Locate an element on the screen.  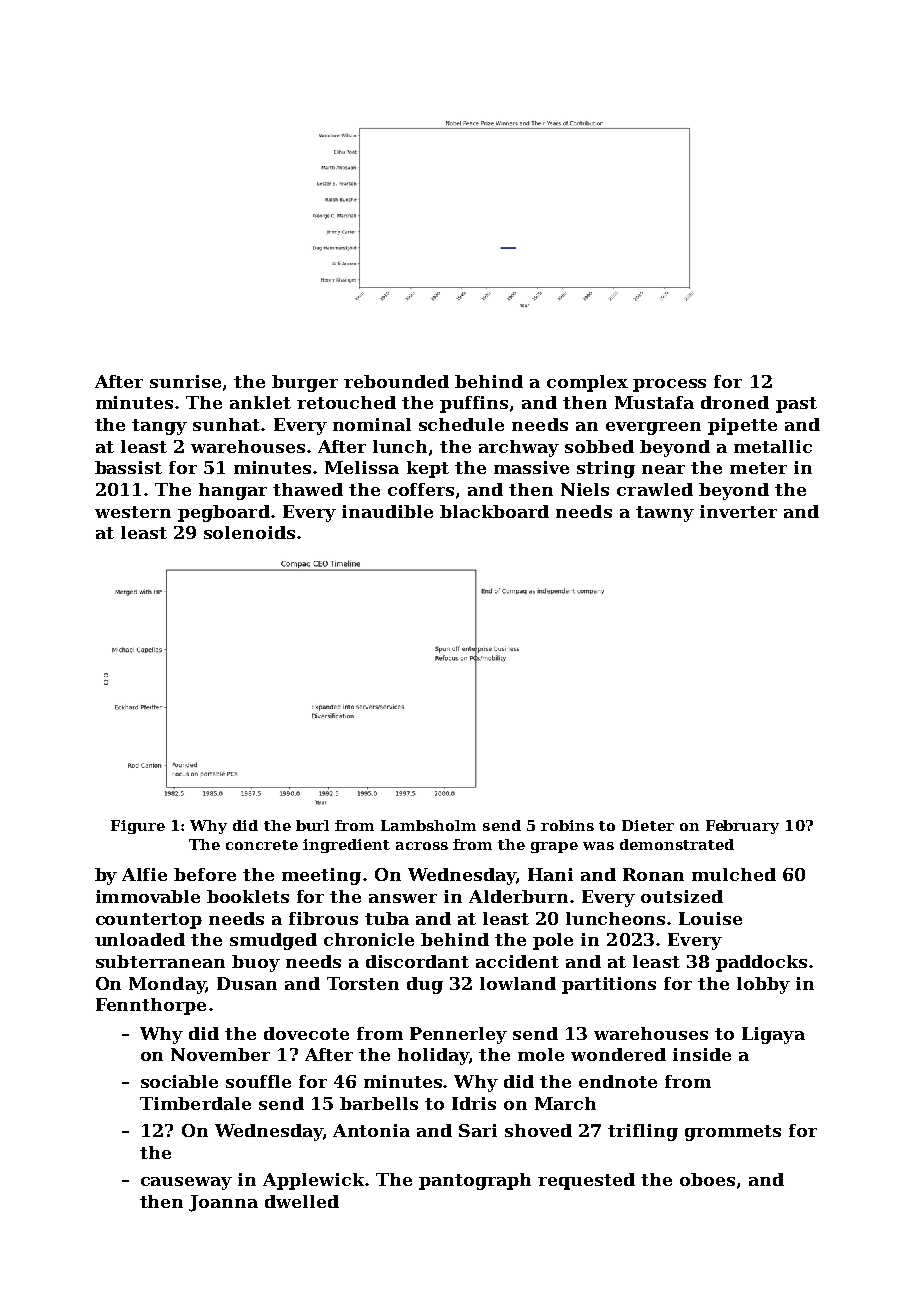
process is located at coordinates (669, 385).
